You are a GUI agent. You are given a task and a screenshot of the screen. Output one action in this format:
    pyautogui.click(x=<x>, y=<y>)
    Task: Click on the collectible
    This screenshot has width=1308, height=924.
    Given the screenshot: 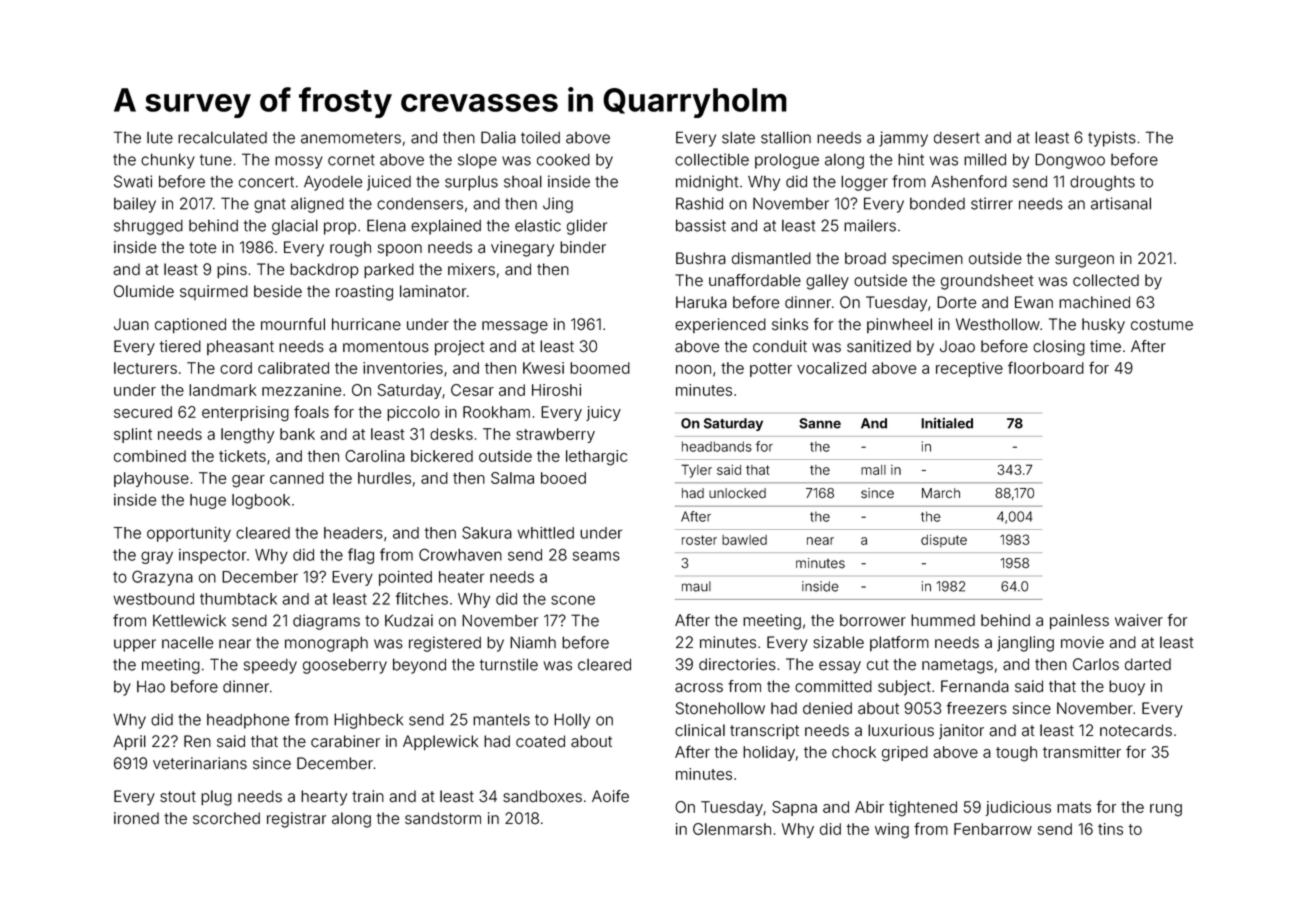 What is the action you would take?
    pyautogui.click(x=712, y=159)
